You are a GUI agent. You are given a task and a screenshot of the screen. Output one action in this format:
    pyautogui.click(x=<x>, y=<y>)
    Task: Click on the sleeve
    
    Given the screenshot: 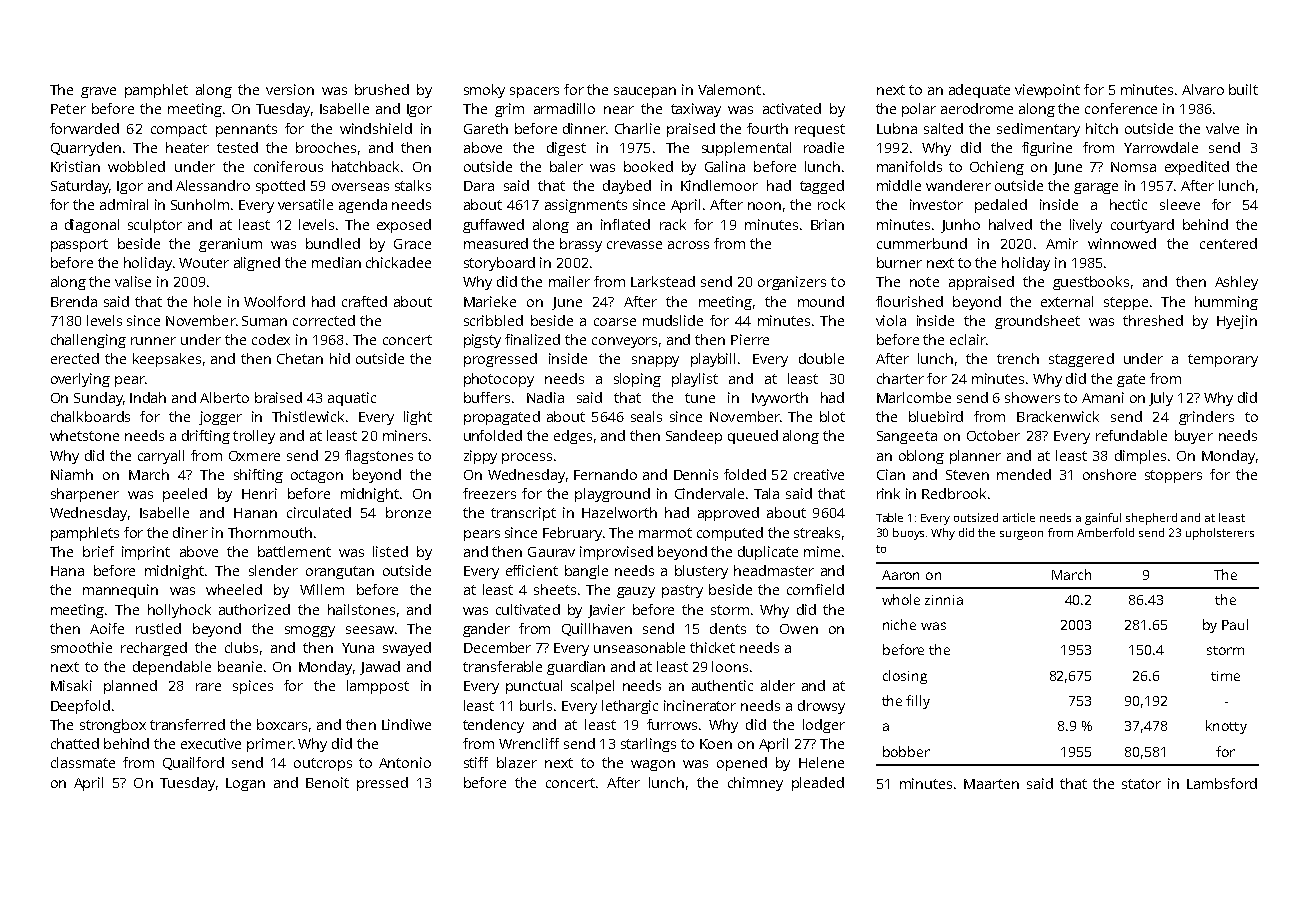 What is the action you would take?
    pyautogui.click(x=1180, y=204)
